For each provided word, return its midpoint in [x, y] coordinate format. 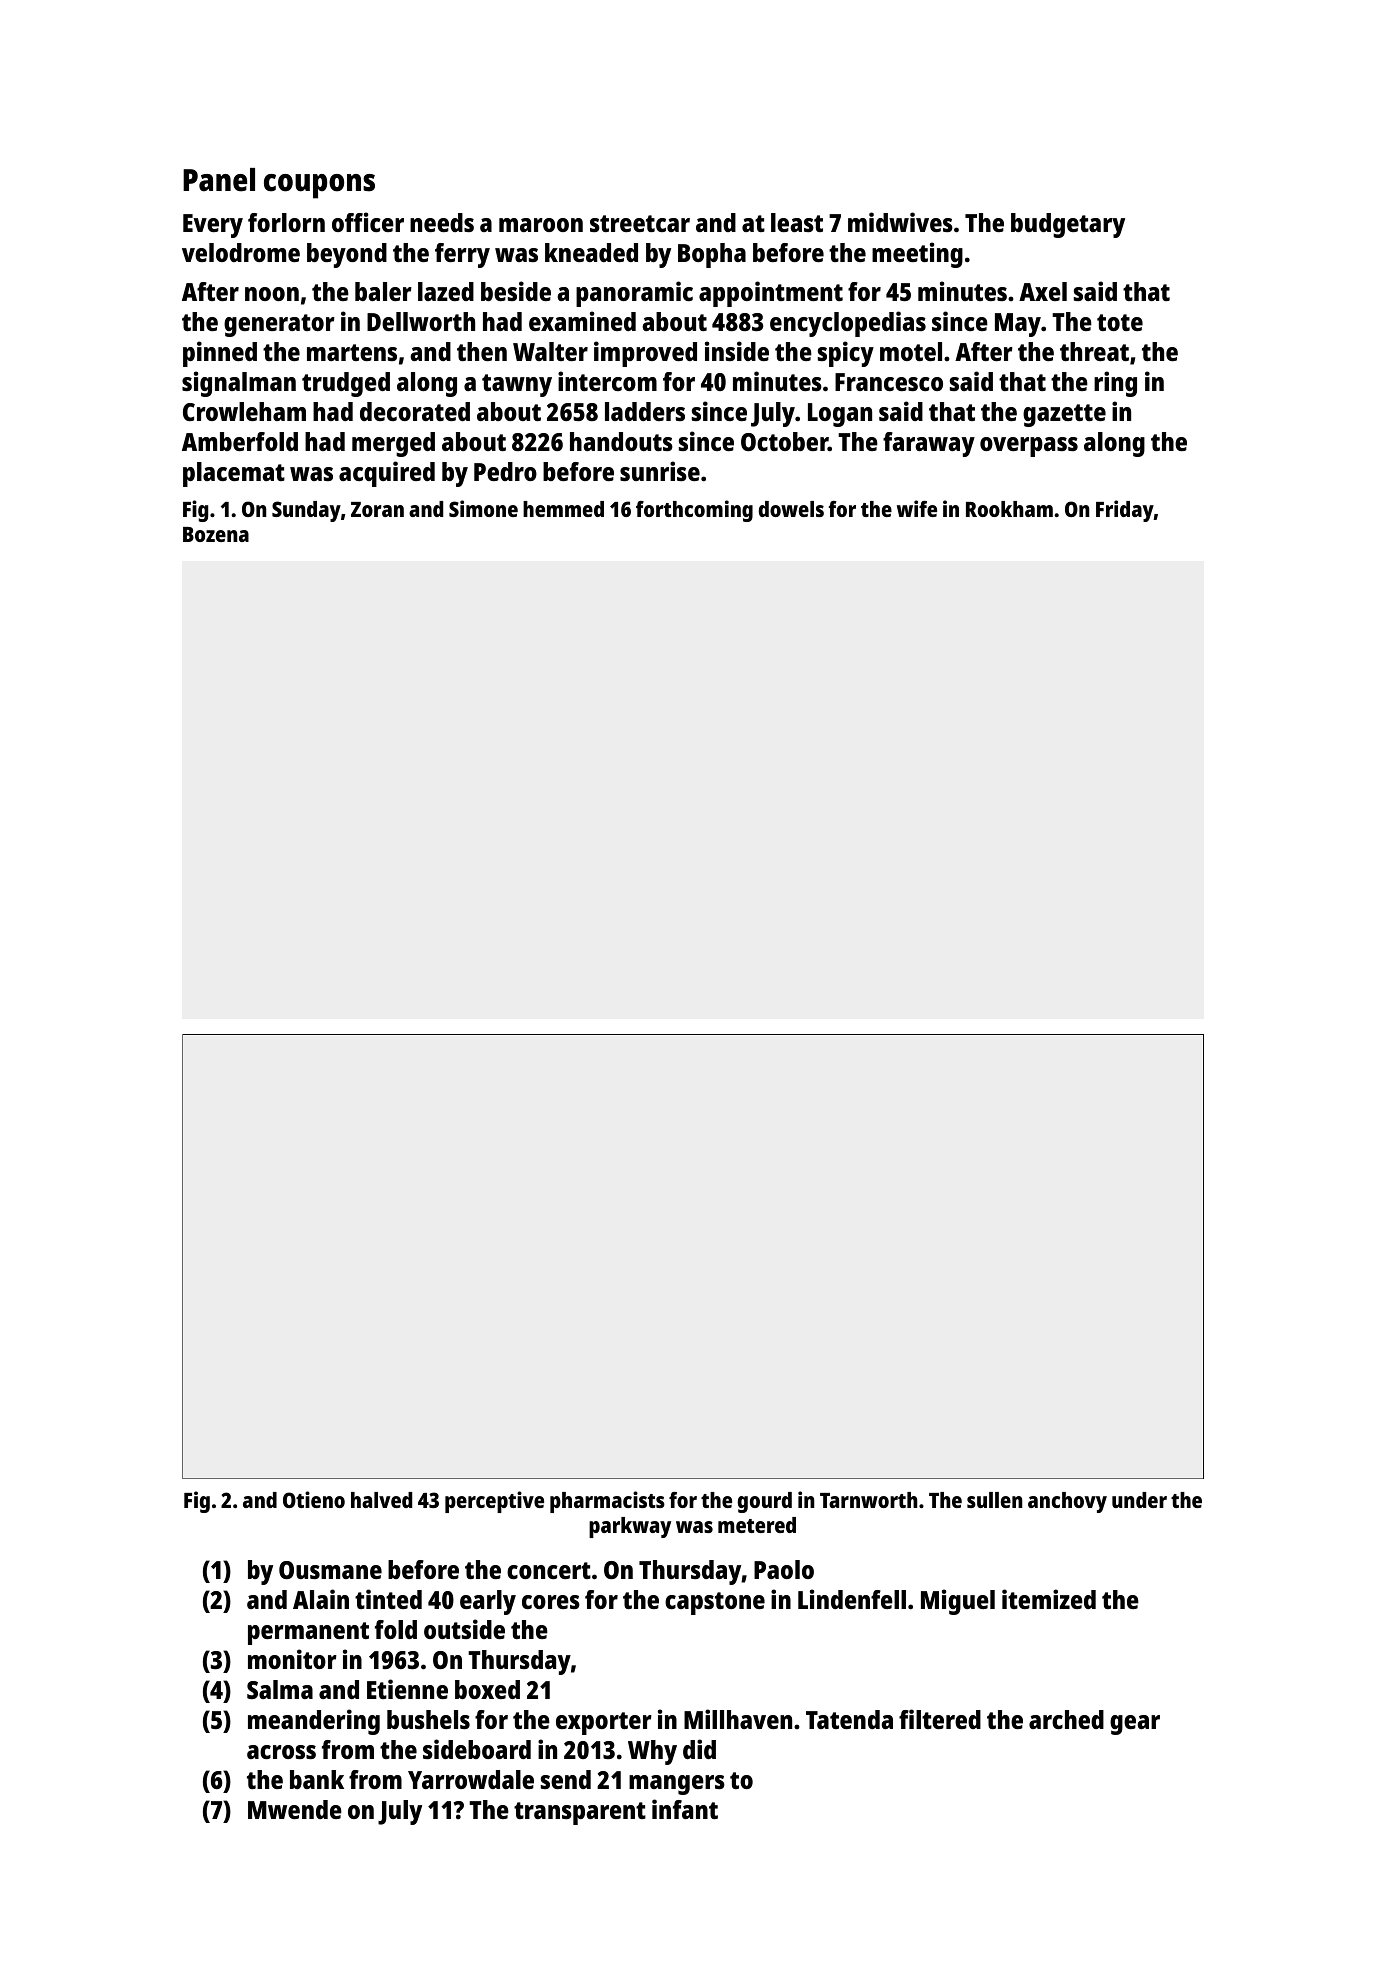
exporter [604, 1723]
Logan [840, 415]
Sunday [306, 511]
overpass [1029, 447]
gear [1135, 1725]
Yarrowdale [471, 1779]
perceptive [494, 1502]
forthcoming [694, 511]
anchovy [1067, 1502]
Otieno [314, 1499]
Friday [1125, 511]
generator [279, 325]
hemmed [563, 509]
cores [551, 1602]
